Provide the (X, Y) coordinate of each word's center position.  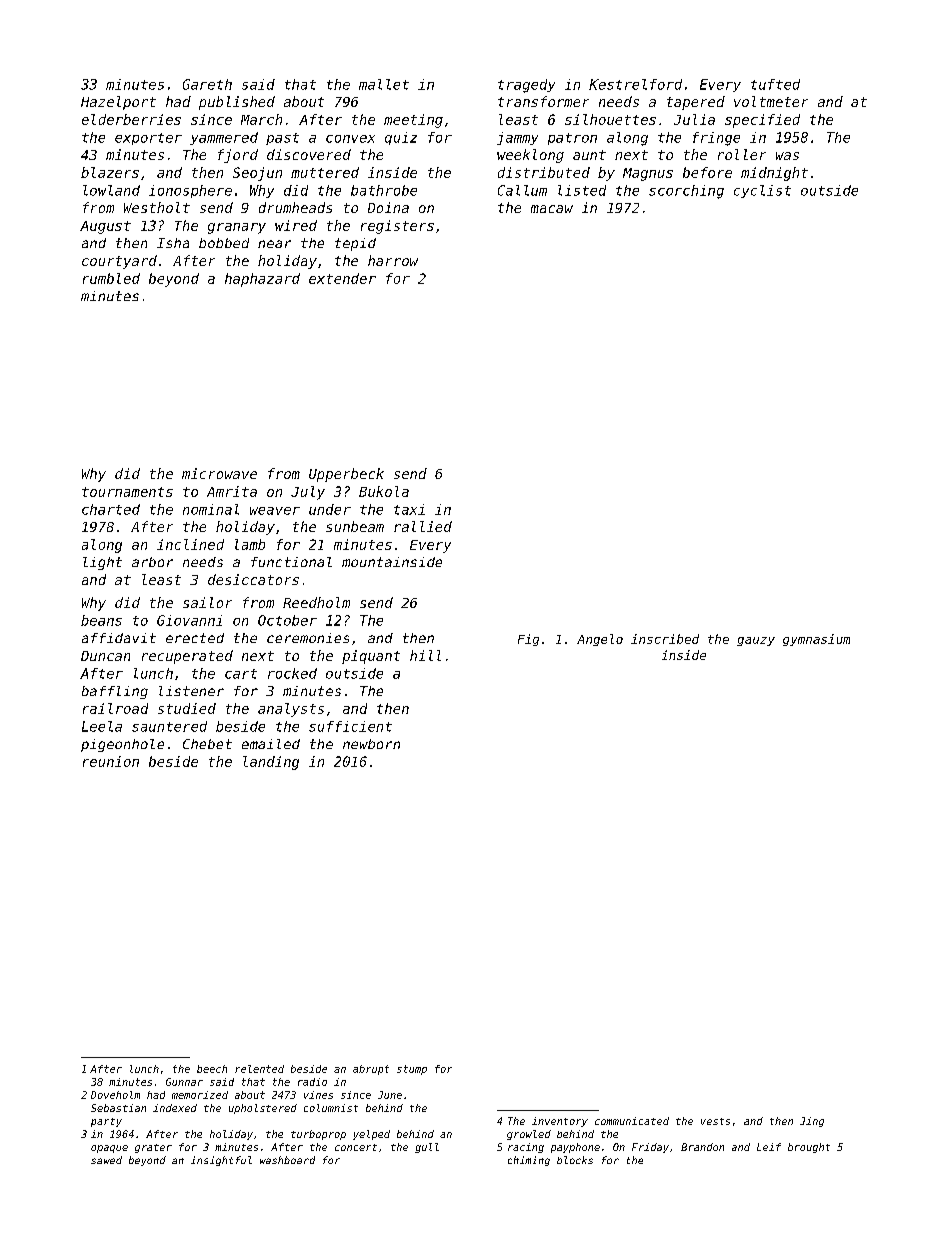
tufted (775, 84)
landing (271, 763)
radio (312, 1082)
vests (715, 1121)
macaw (552, 209)
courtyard (119, 262)
